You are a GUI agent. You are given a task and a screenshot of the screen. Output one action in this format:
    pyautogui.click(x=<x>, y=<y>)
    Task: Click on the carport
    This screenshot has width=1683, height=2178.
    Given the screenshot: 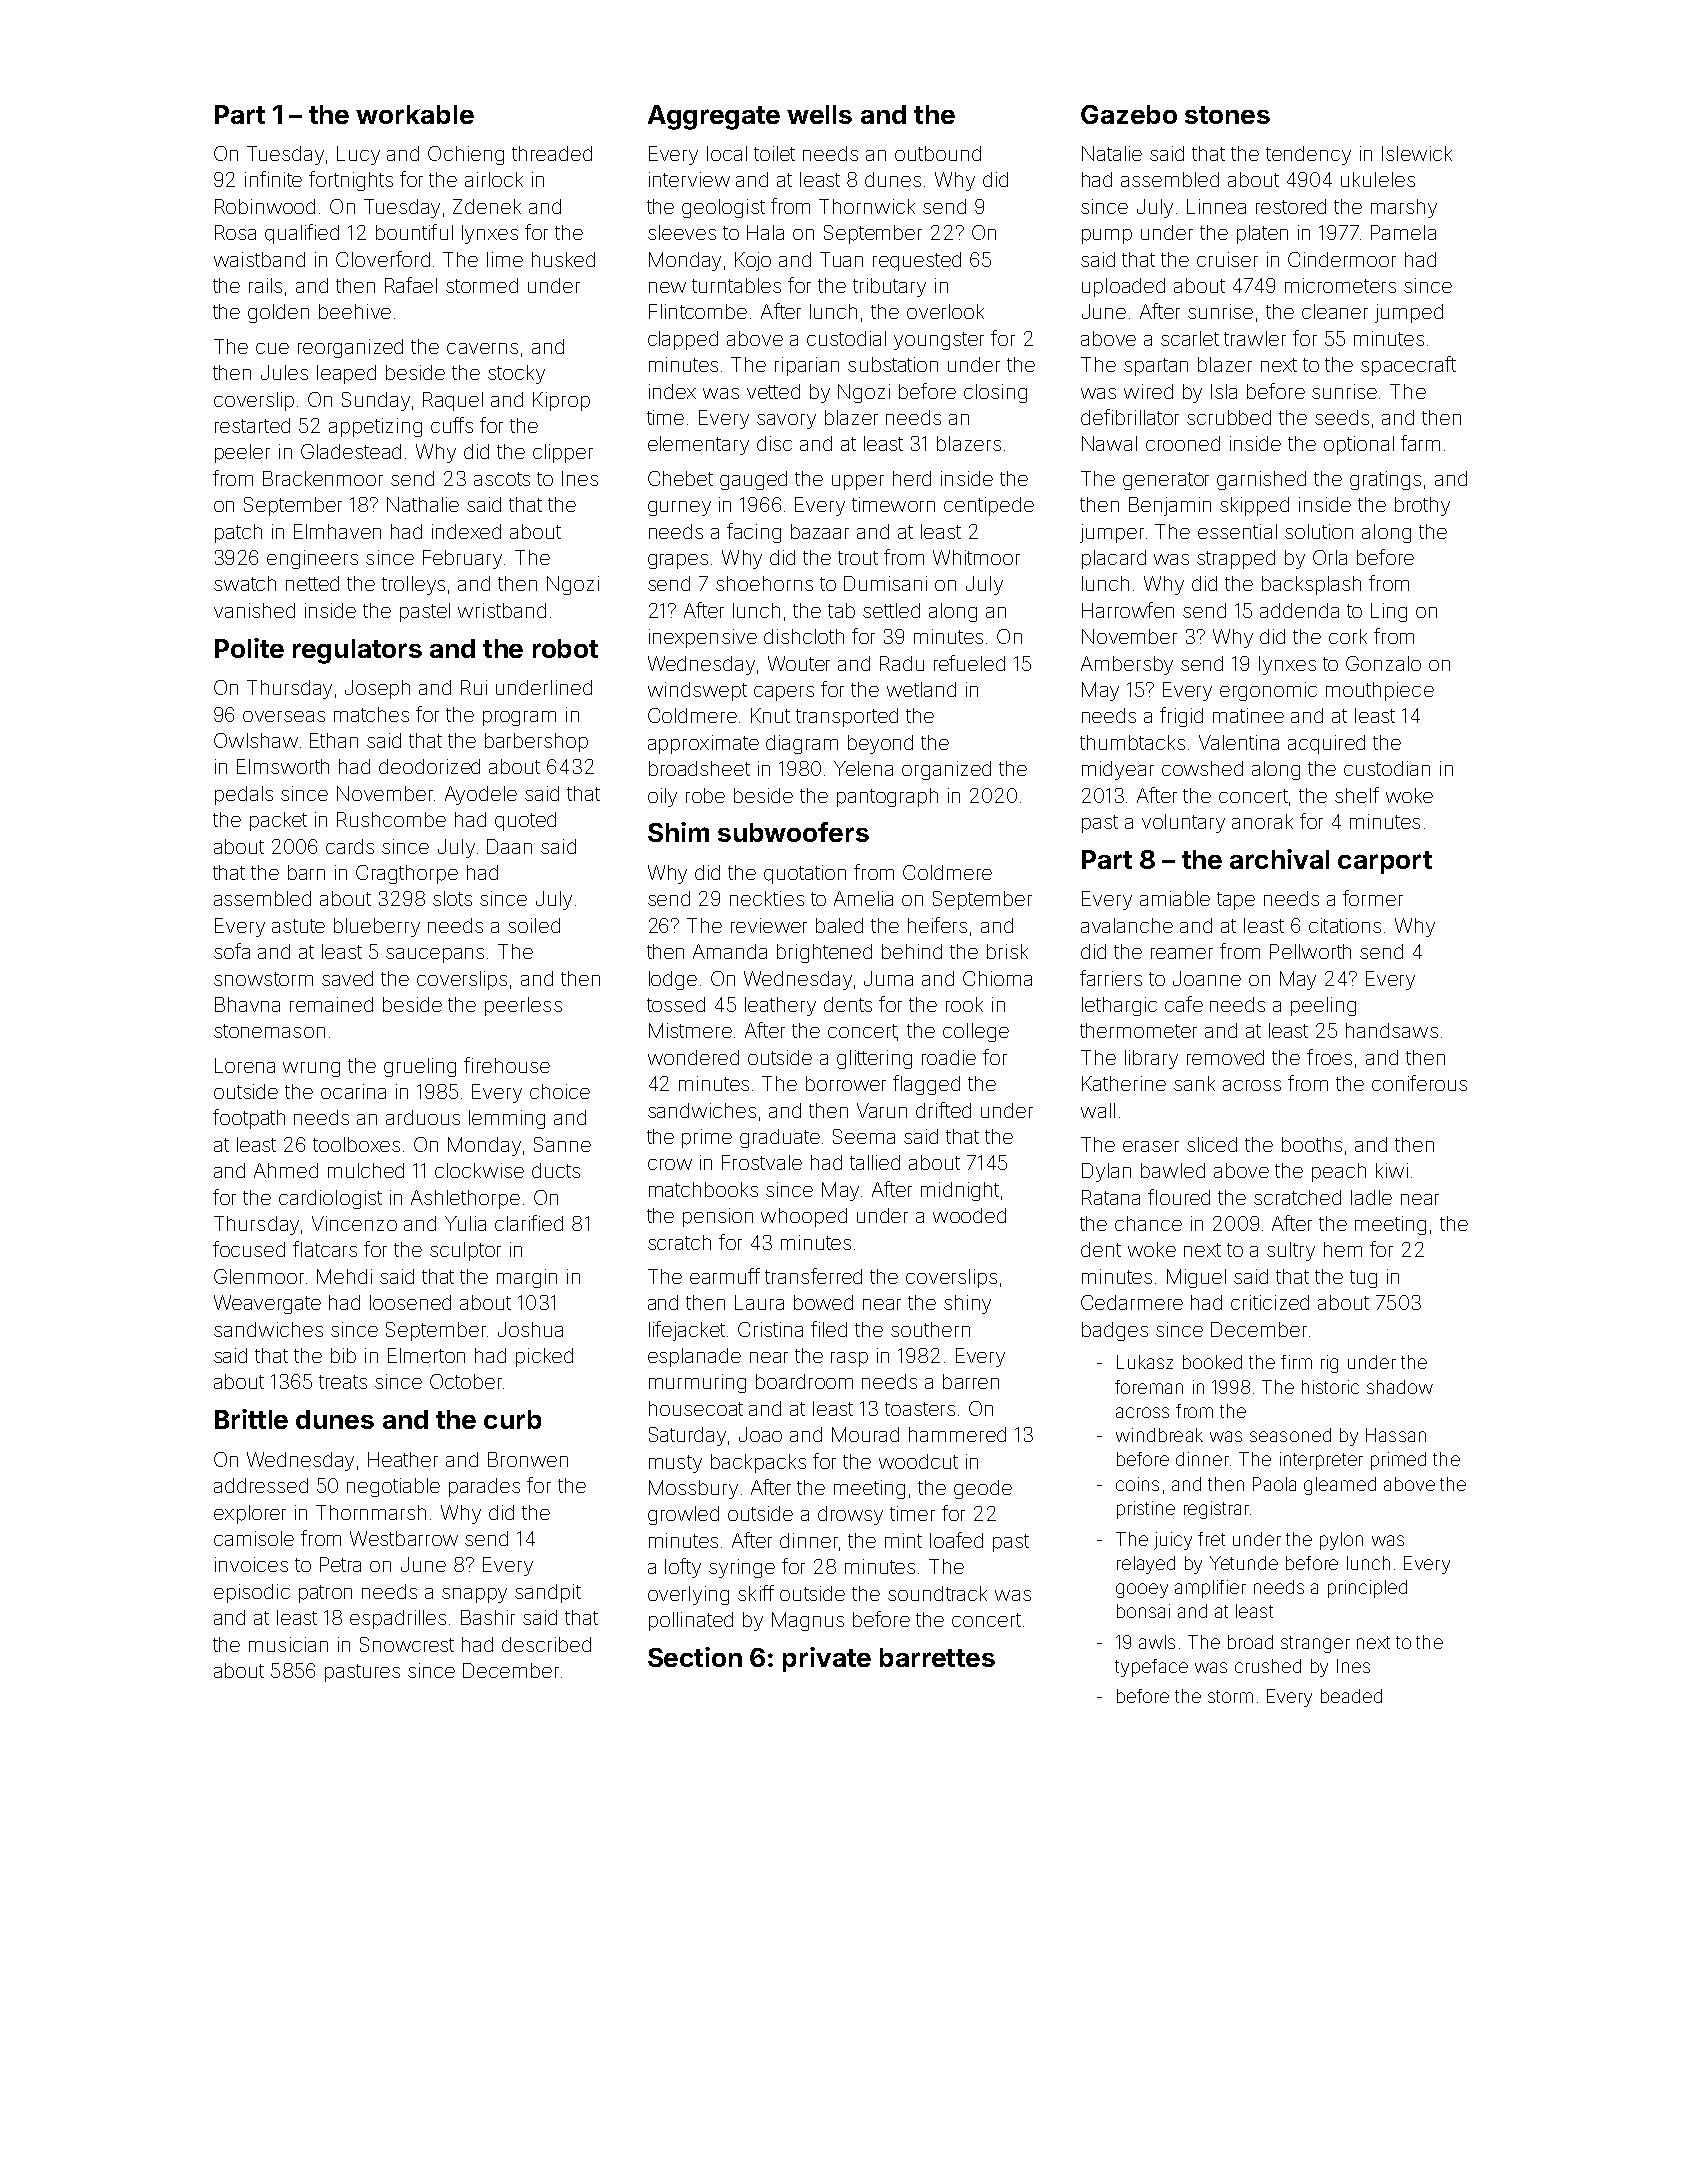 What is the action you would take?
    pyautogui.click(x=1385, y=862)
